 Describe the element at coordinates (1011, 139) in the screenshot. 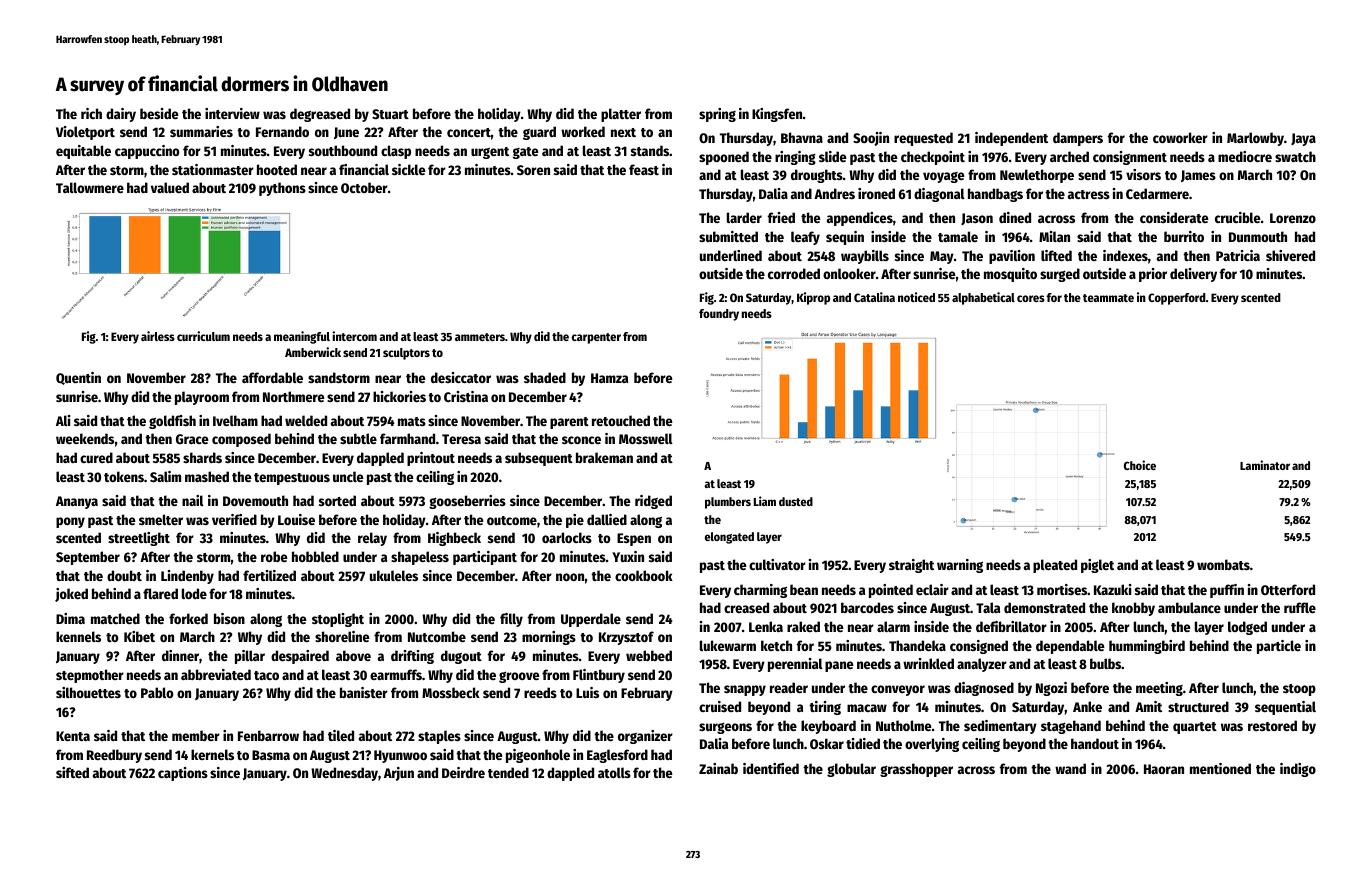

I see `independent` at that location.
